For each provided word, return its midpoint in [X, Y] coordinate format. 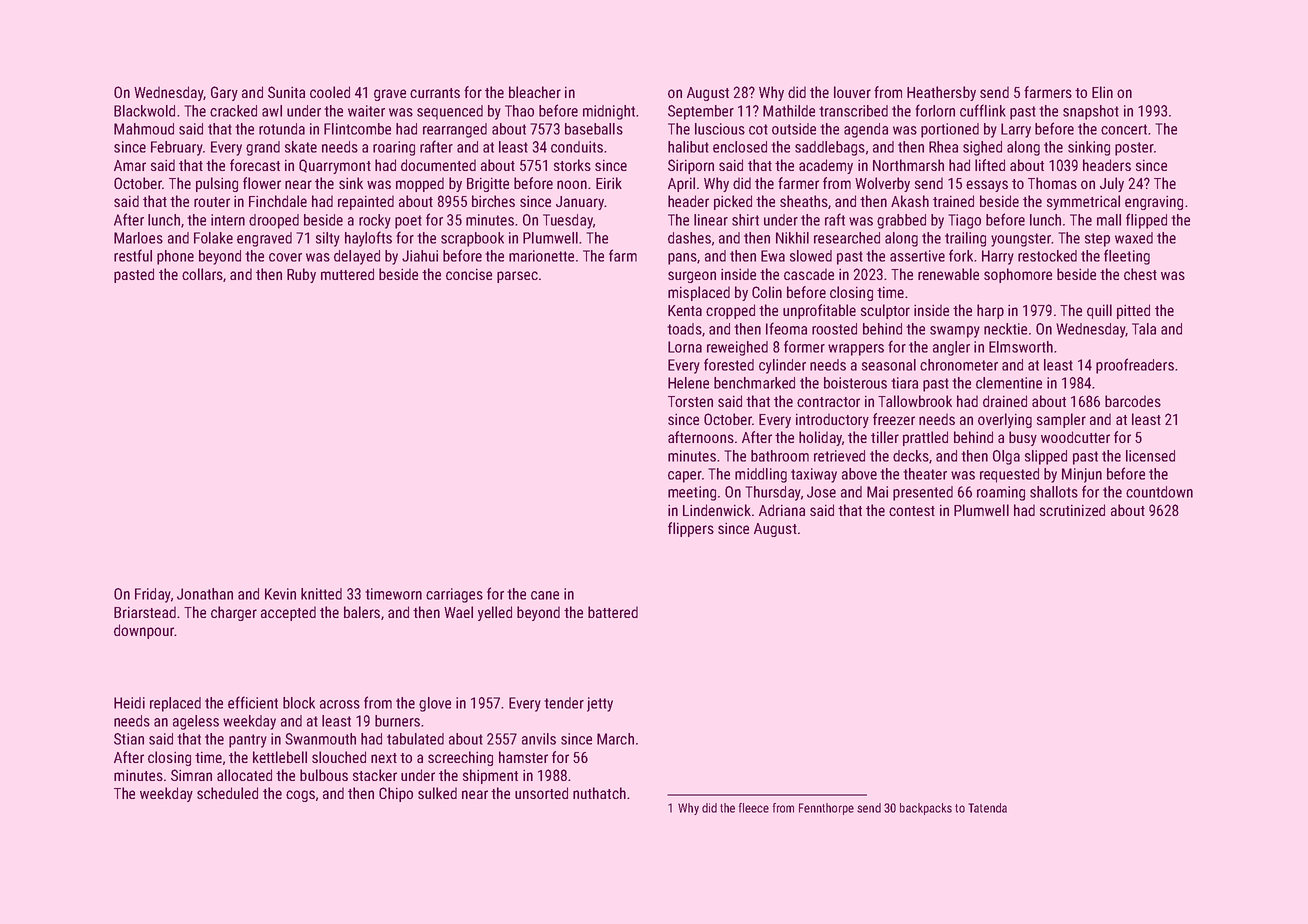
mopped [420, 184]
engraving [1154, 202]
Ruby [301, 275]
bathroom [780, 456]
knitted [321, 594]
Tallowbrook [915, 401]
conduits [577, 147]
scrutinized [1072, 510]
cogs [300, 796]
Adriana [782, 510]
